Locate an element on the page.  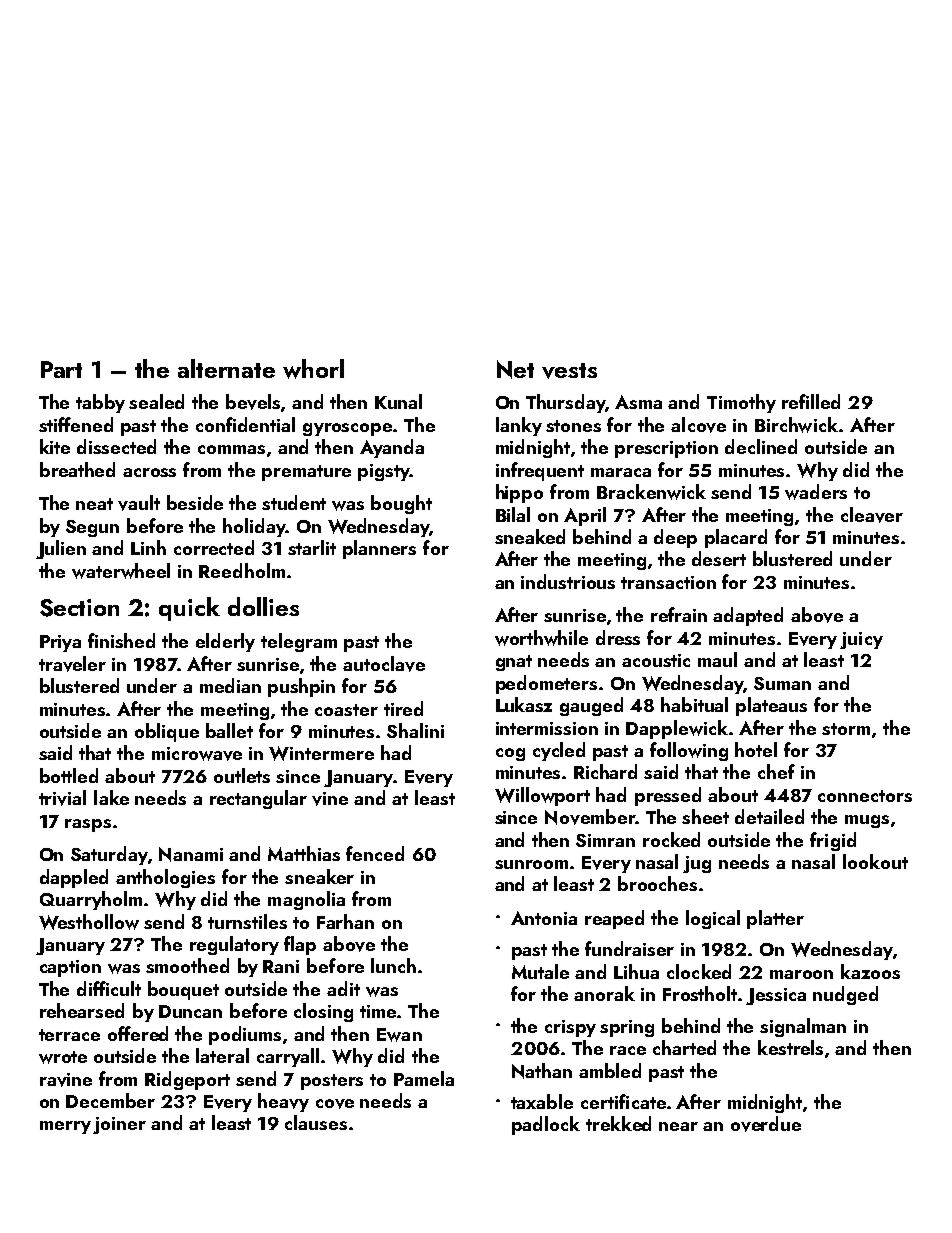
refilled is located at coordinates (811, 401).
